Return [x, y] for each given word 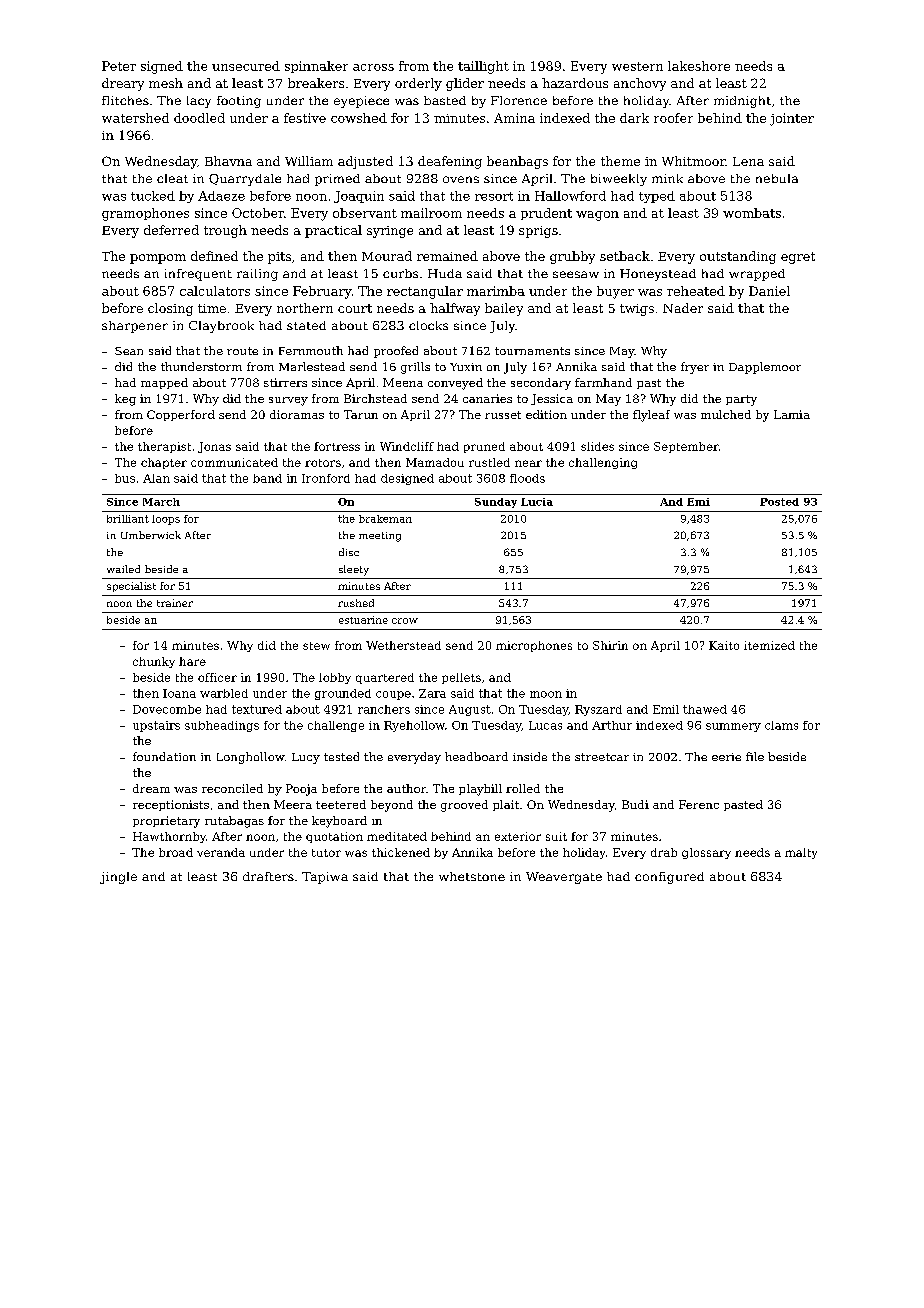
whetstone [472, 876]
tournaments [532, 351]
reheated [696, 291]
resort [494, 196]
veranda [221, 852]
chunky [154, 662]
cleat [172, 178]
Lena [748, 161]
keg [125, 400]
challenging [603, 463]
